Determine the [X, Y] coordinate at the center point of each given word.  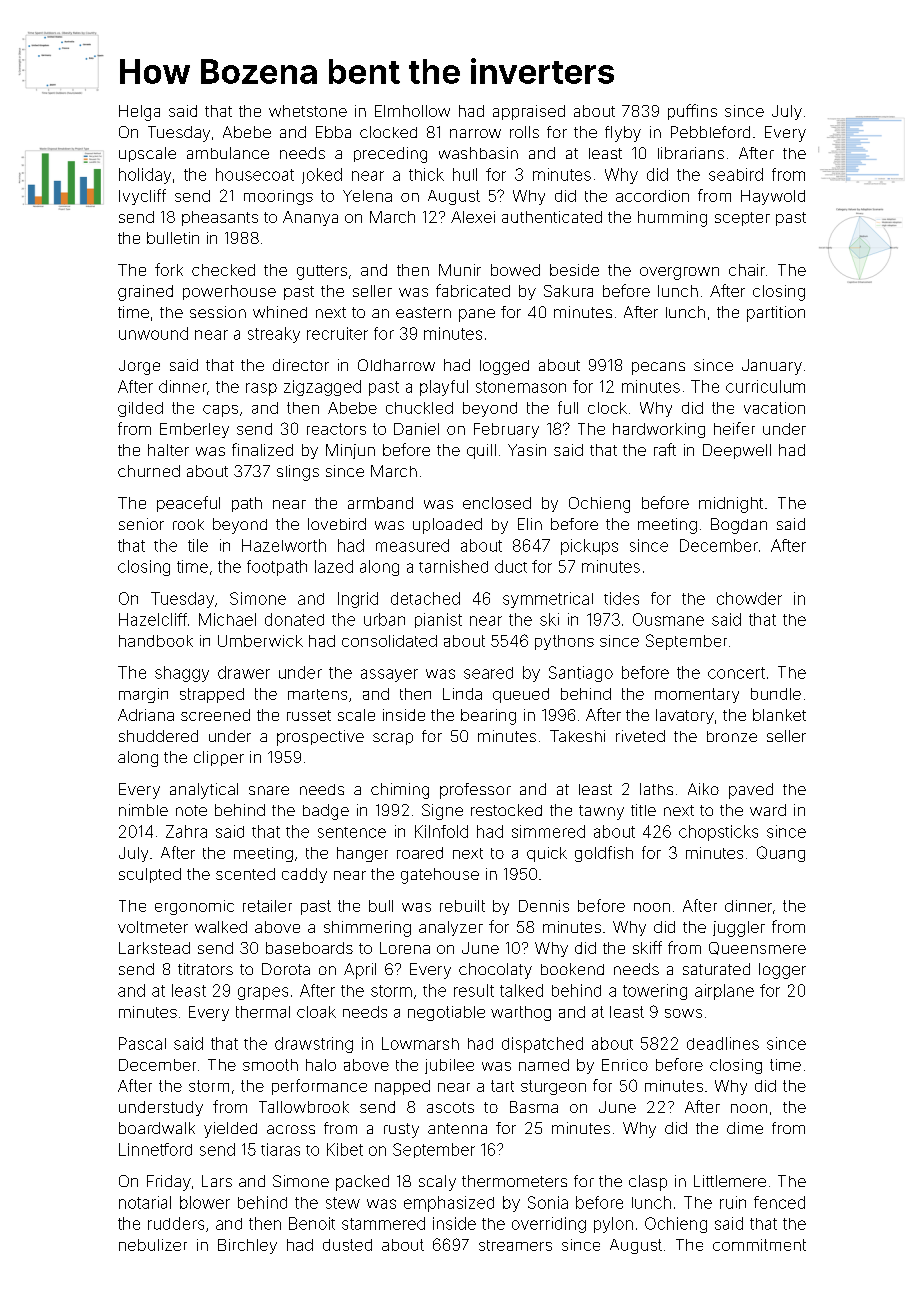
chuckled [419, 408]
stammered [383, 1223]
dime [745, 1128]
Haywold [773, 197]
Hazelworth [284, 545]
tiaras [280, 1149]
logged [504, 367]
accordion [652, 196]
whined [280, 312]
